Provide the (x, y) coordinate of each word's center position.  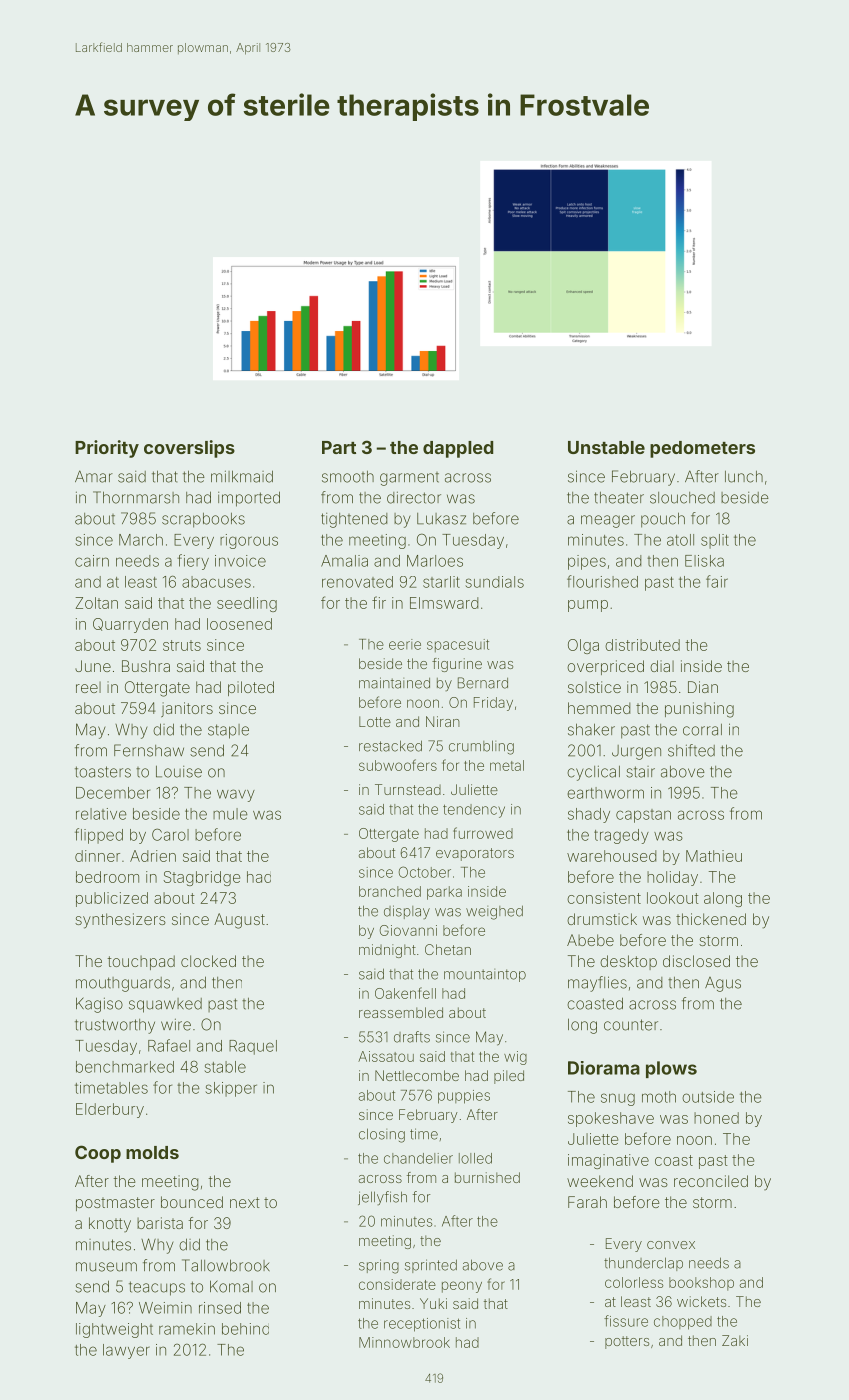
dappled (458, 449)
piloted (251, 688)
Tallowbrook (226, 1265)
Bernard (483, 683)
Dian (703, 687)
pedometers (702, 449)
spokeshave (611, 1119)
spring (379, 1266)
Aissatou (386, 1056)
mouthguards (123, 984)
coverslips (189, 449)
